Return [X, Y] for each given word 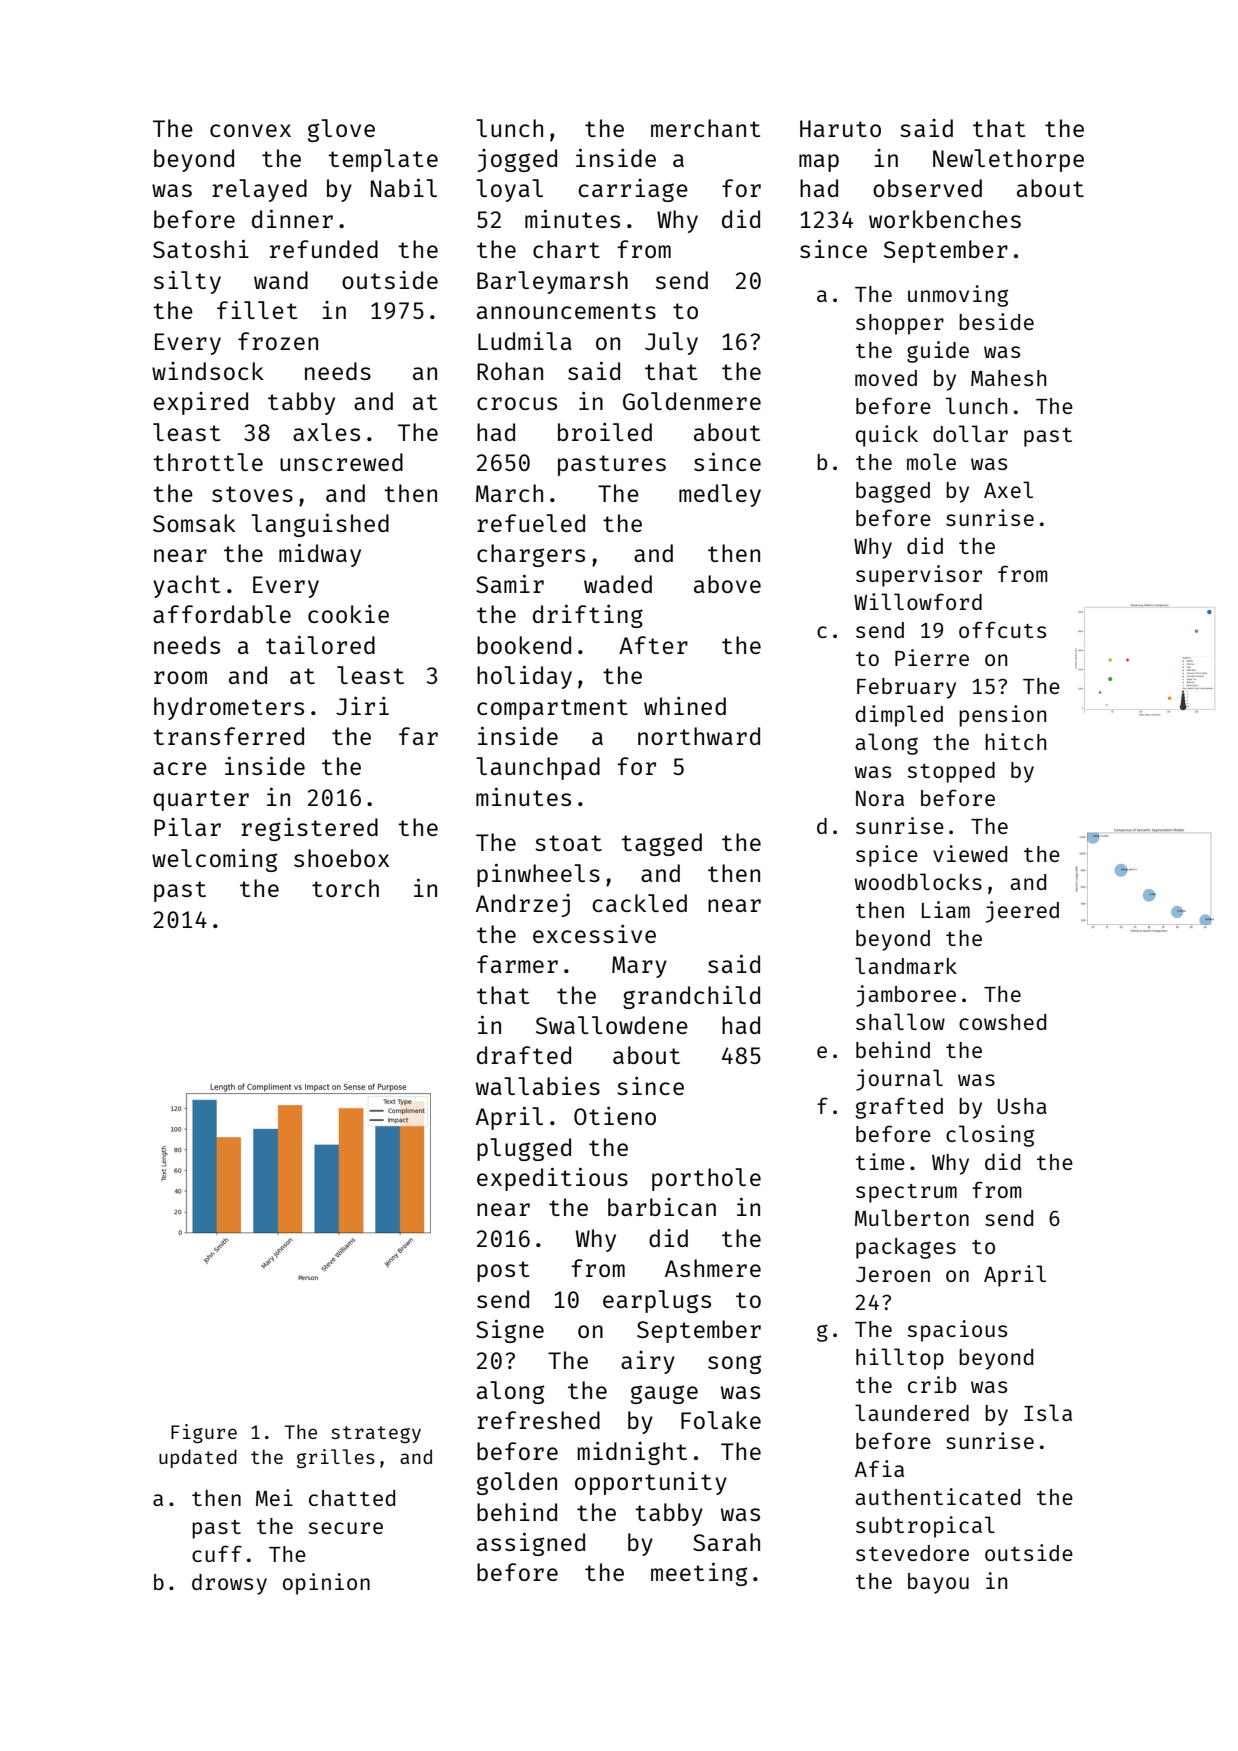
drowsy [229, 1584]
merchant [705, 128]
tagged [661, 844]
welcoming [214, 860]
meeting [699, 1574]
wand [281, 280]
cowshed [1002, 1022]
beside [996, 321]
